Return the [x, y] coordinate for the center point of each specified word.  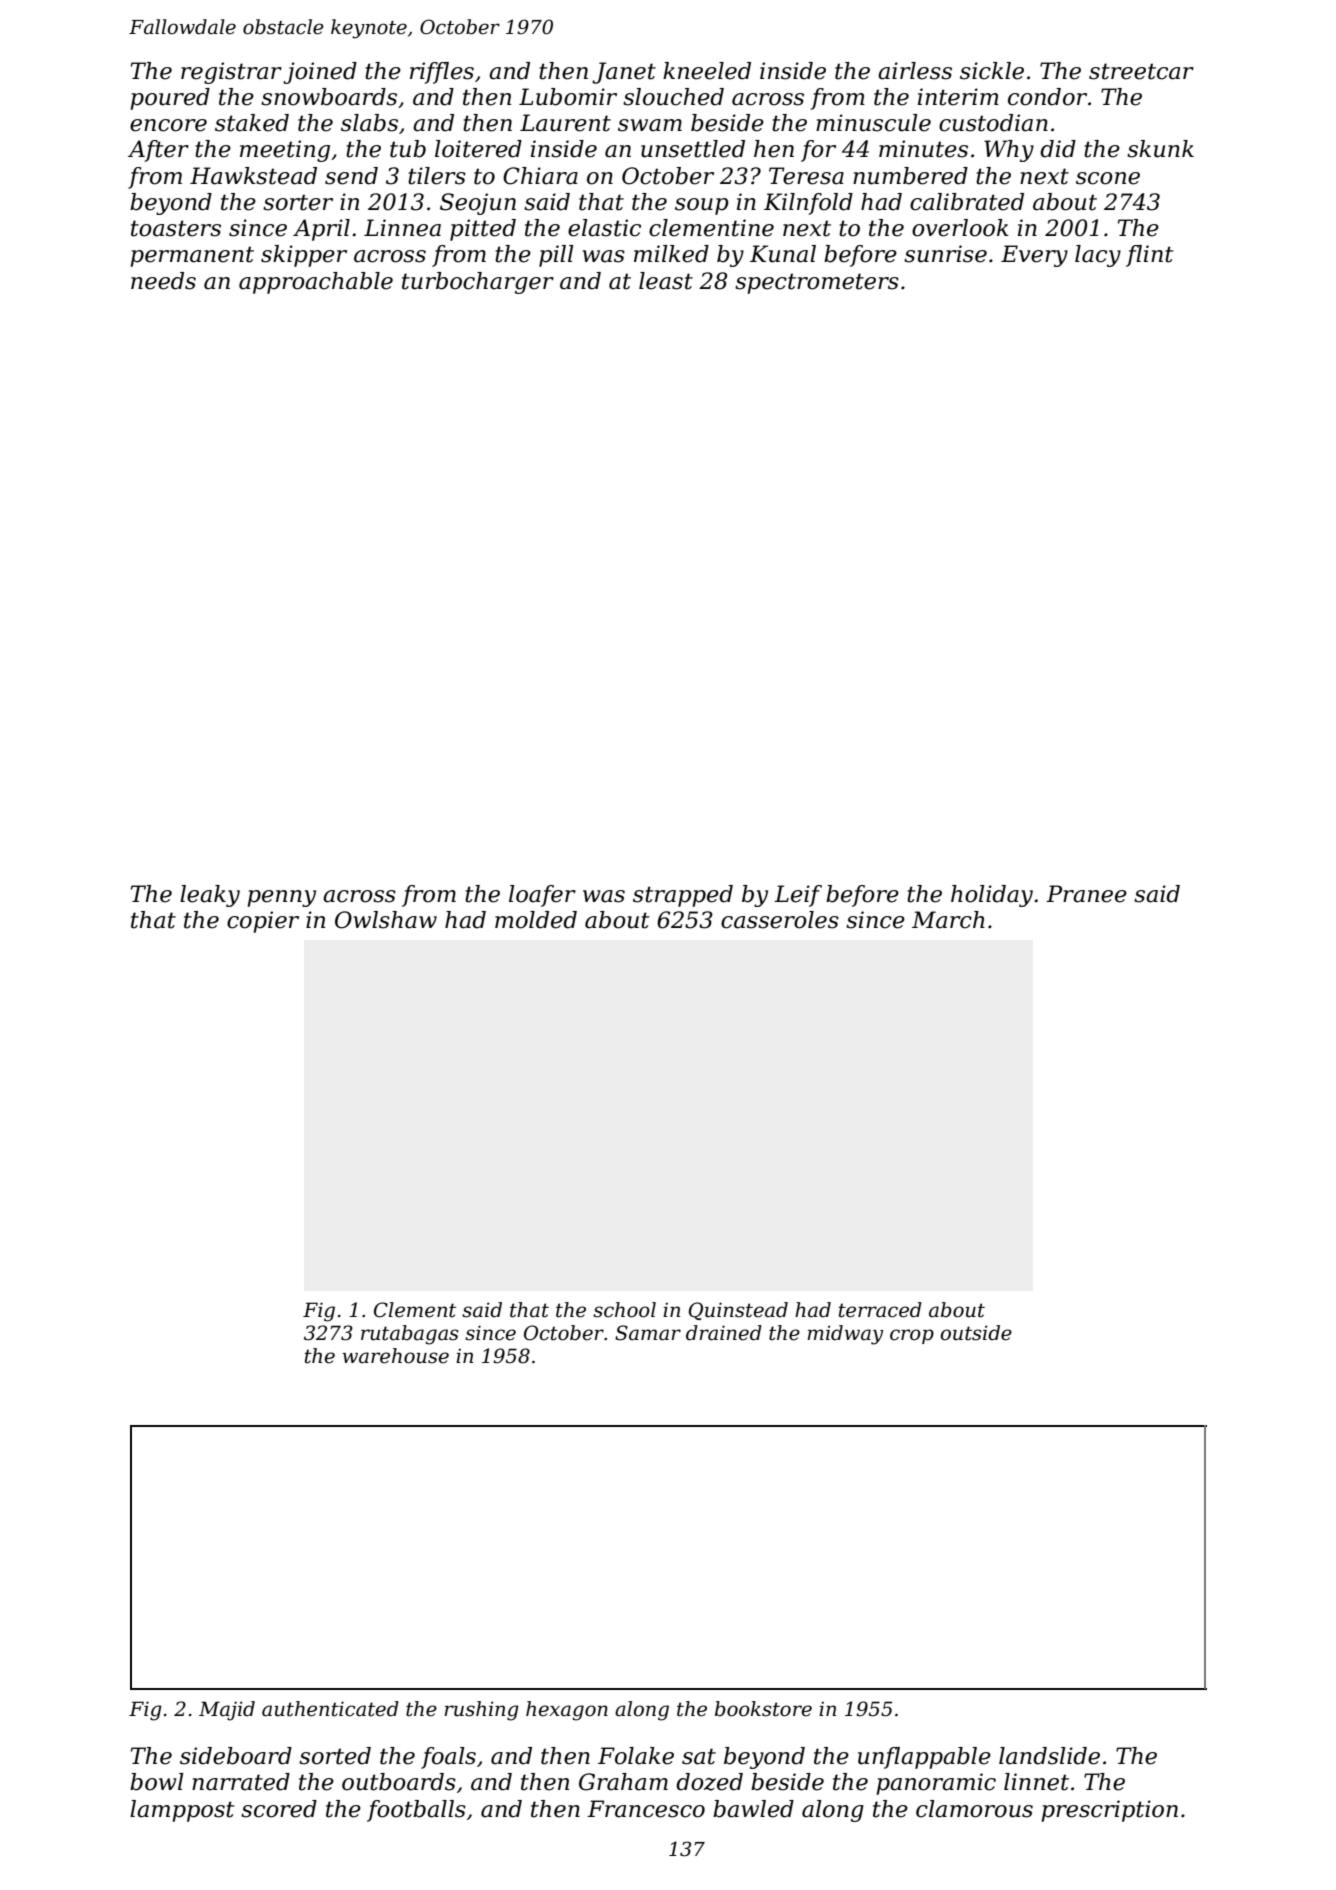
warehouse [396, 1356]
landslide [1049, 1756]
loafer [542, 896]
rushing [481, 1711]
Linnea [402, 228]
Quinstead [738, 1311]
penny [282, 898]
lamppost [182, 1811]
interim [958, 97]
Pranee [1086, 894]
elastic [604, 228]
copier [263, 922]
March [948, 920]
